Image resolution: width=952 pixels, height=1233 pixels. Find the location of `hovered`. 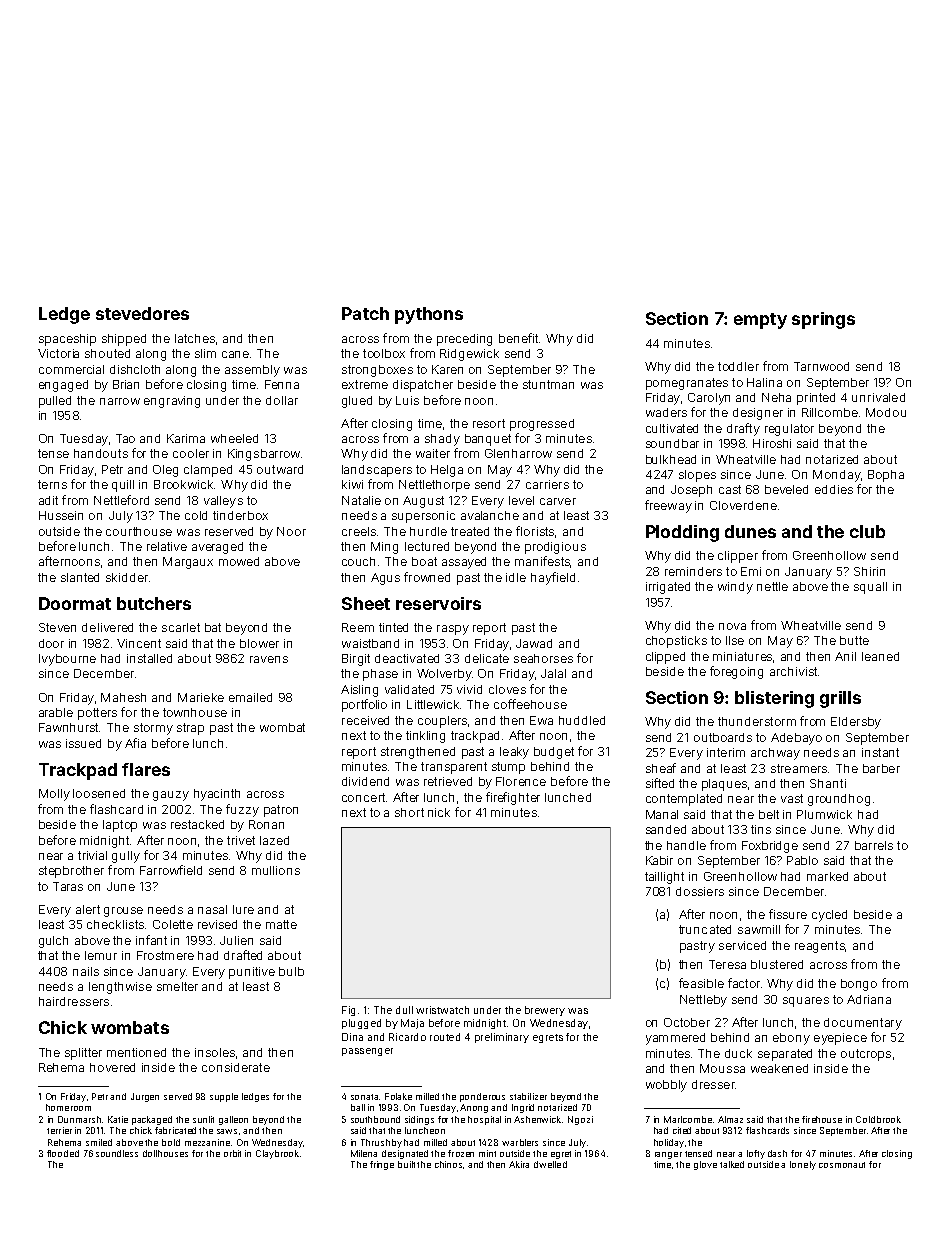

hovered is located at coordinates (112, 1067).
